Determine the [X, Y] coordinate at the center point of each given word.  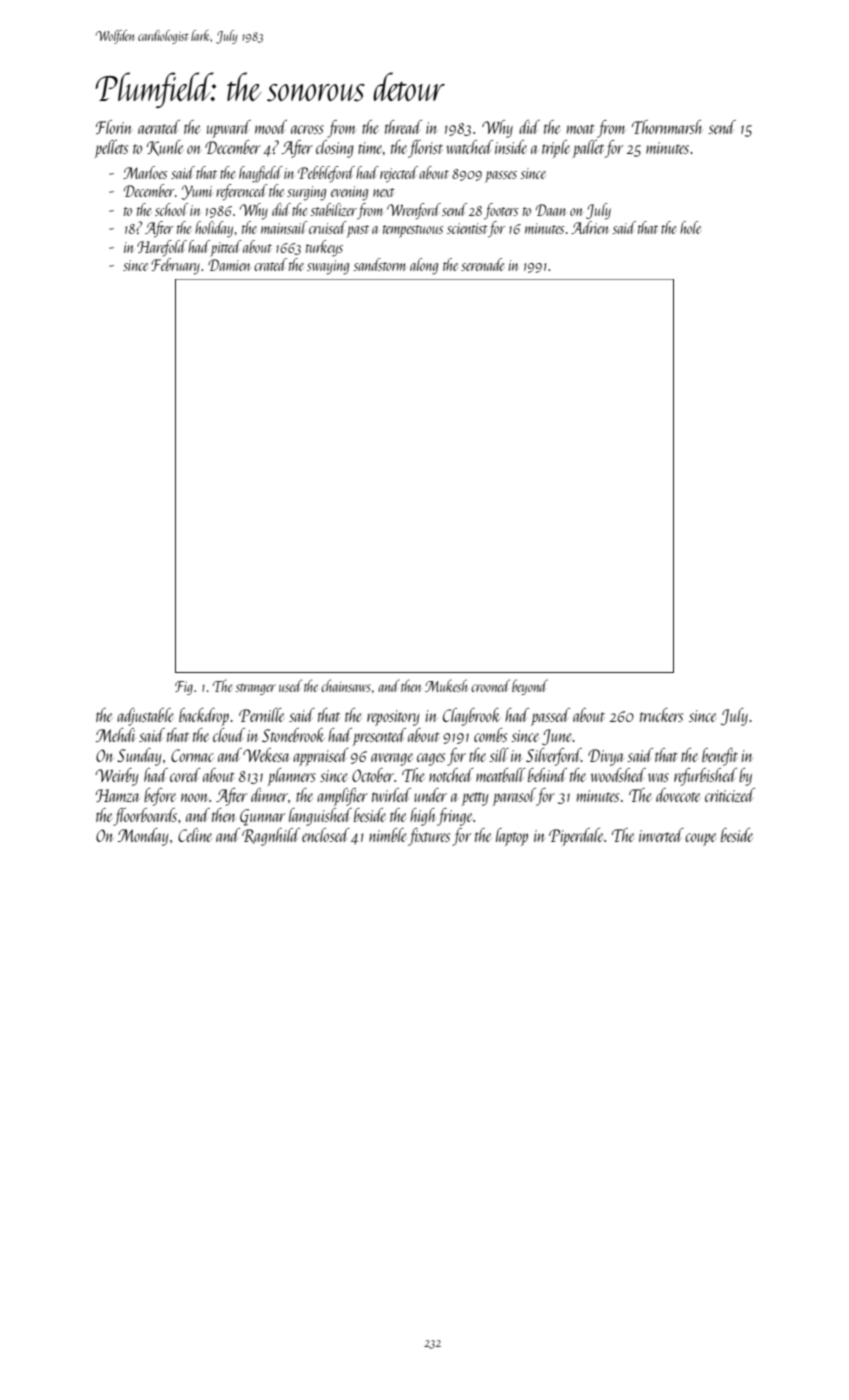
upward [229, 129]
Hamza [117, 795]
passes [501, 177]
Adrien [590, 227]
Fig [184, 688]
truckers [661, 715]
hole [690, 227]
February [175, 266]
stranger [255, 689]
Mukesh [446, 685]
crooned [490, 685]
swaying [328, 267]
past [358, 231]
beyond [530, 687]
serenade [482, 264]
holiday [214, 229]
